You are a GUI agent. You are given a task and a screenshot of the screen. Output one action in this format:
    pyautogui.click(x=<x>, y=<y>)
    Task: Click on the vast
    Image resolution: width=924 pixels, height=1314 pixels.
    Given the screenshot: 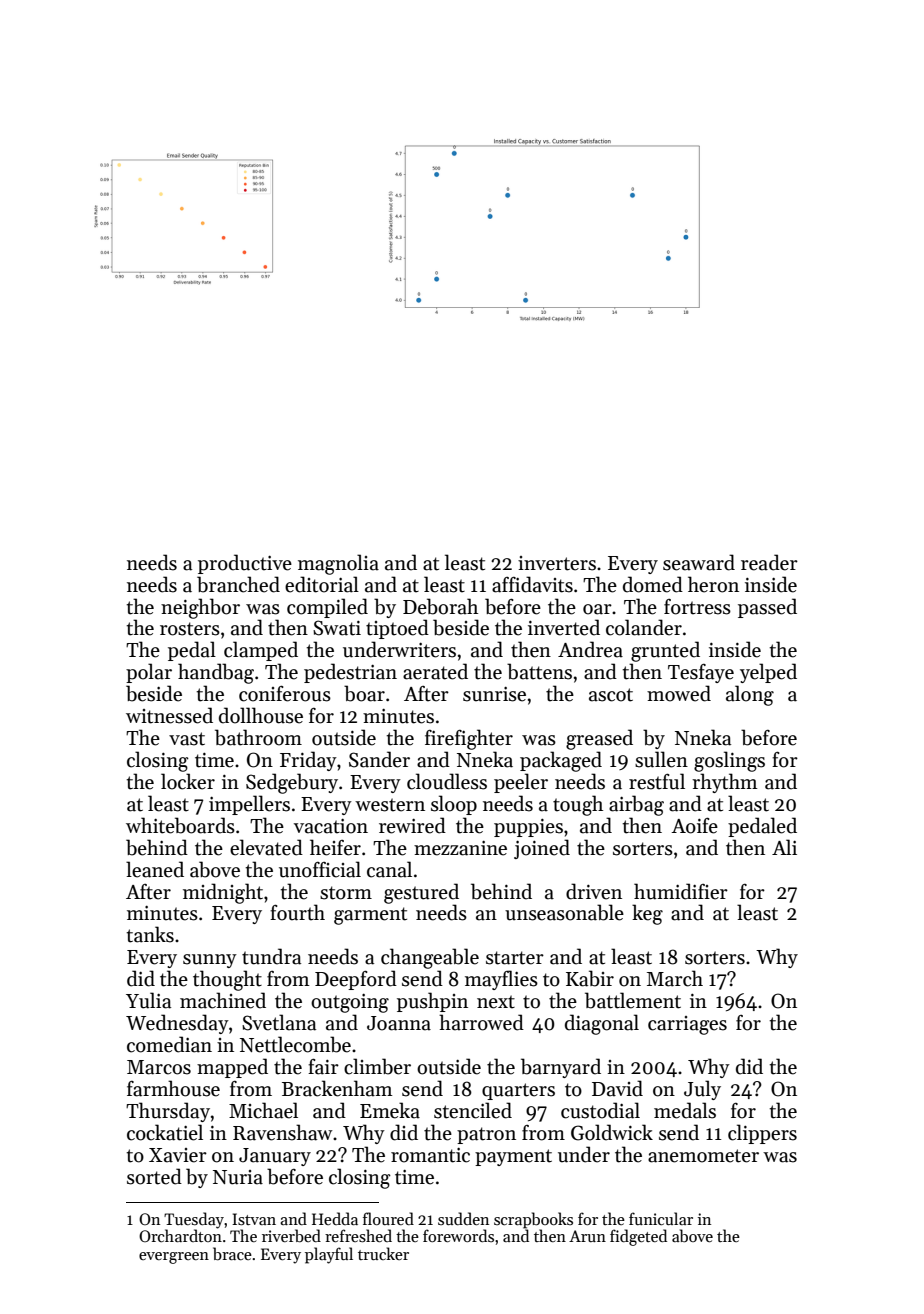 What is the action you would take?
    pyautogui.click(x=187, y=739)
